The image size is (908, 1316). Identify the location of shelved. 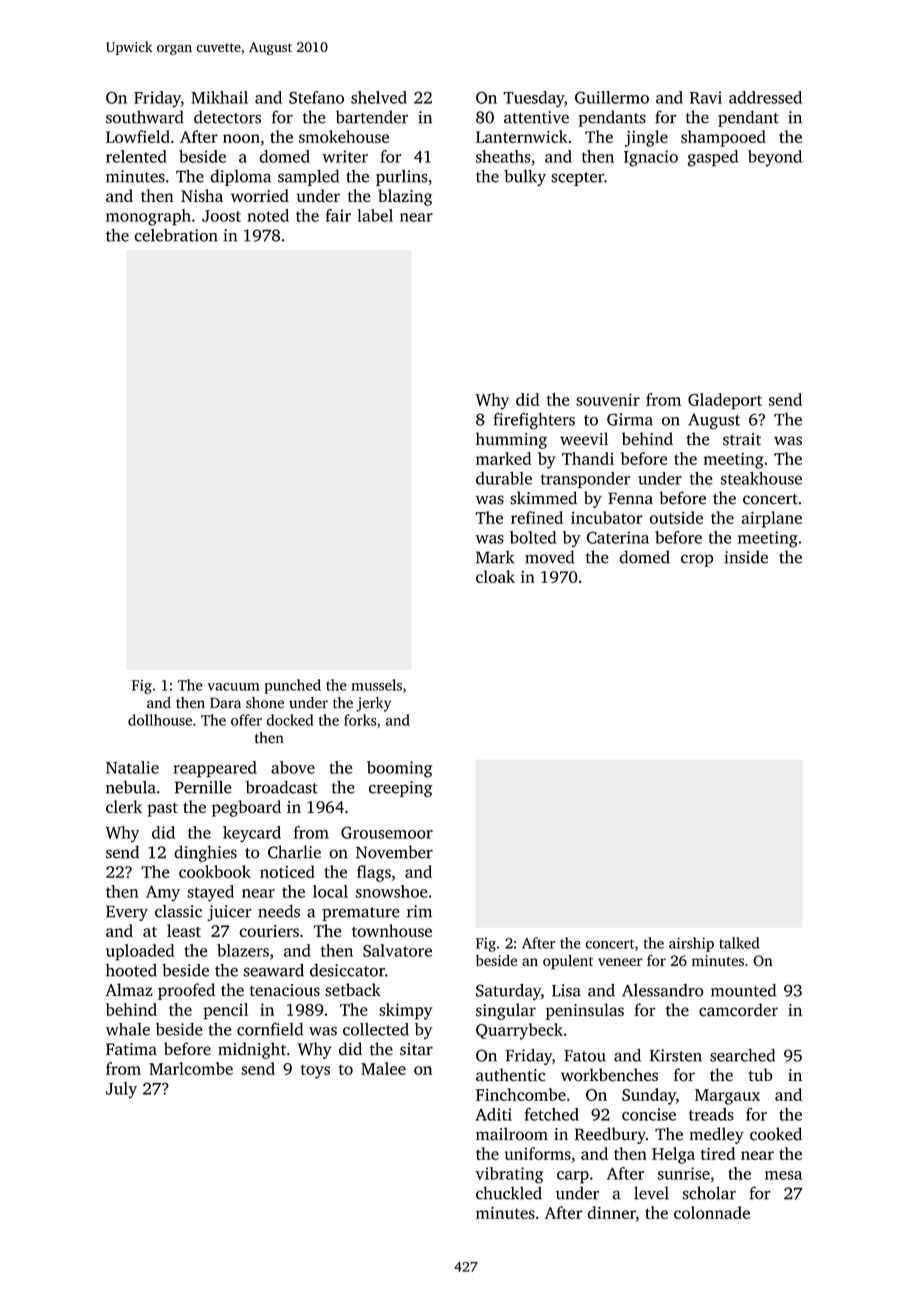
(379, 97).
